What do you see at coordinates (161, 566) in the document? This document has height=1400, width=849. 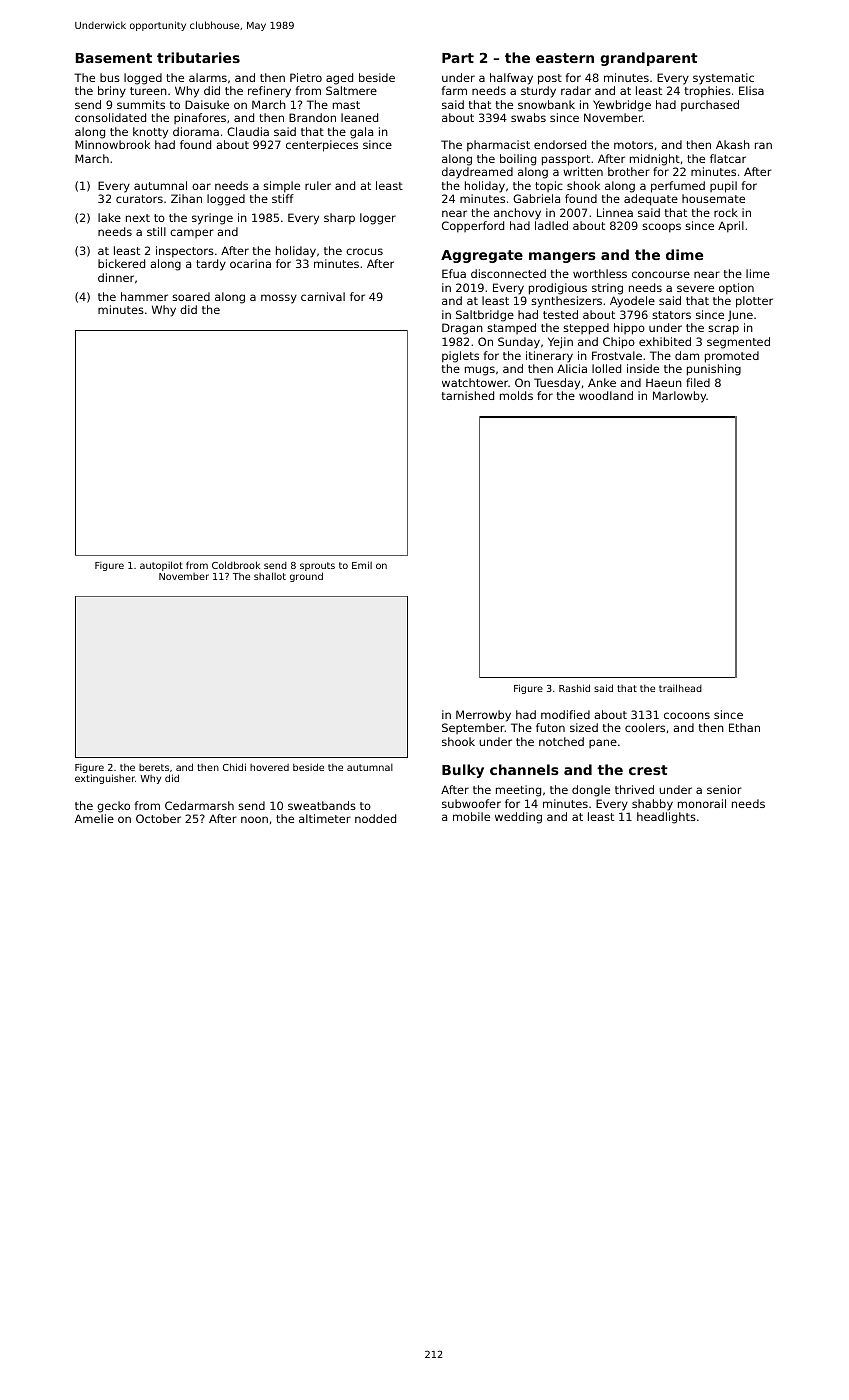 I see `autopilot` at bounding box center [161, 566].
